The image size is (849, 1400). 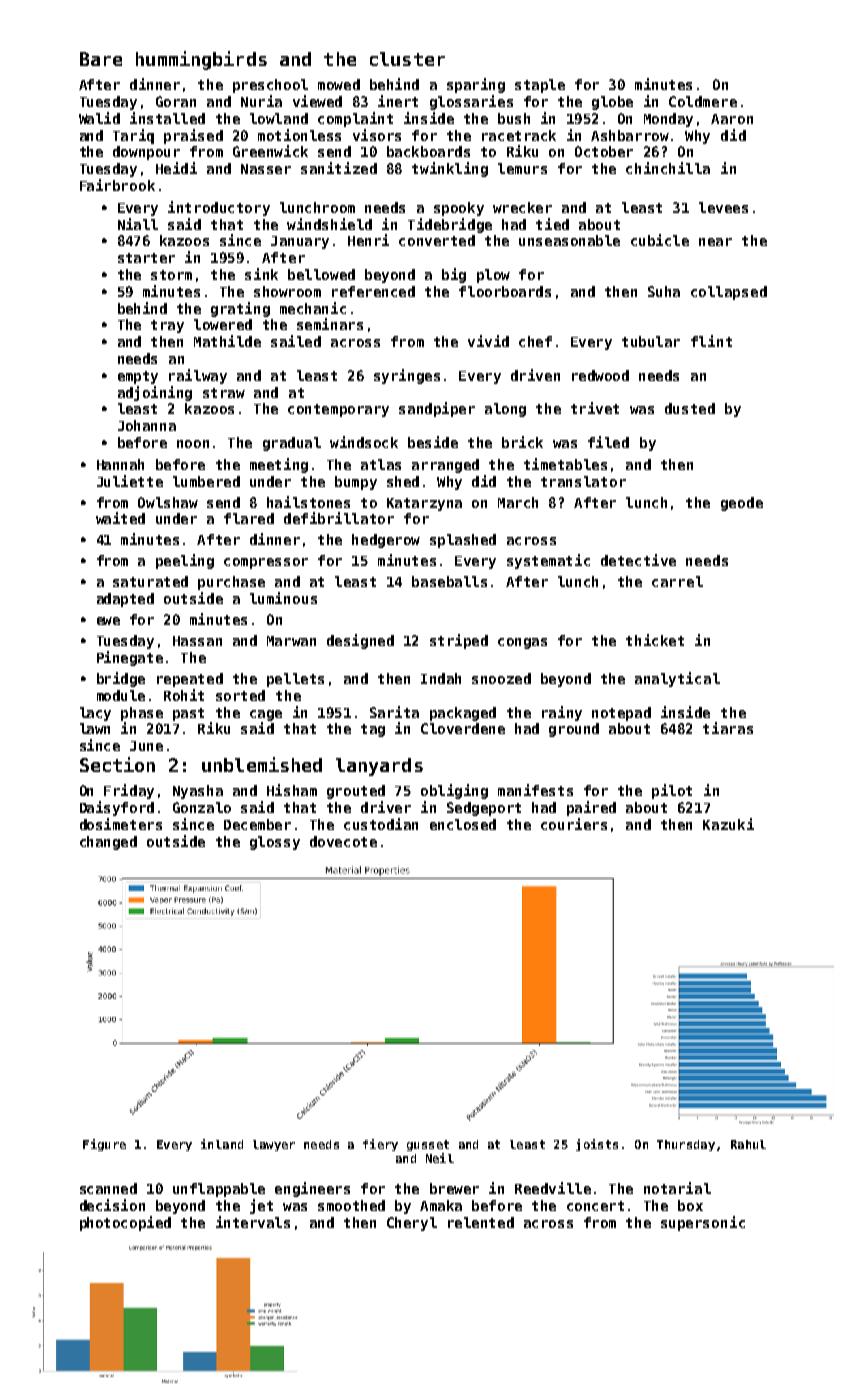 I want to click on Coldmere, so click(x=703, y=101).
